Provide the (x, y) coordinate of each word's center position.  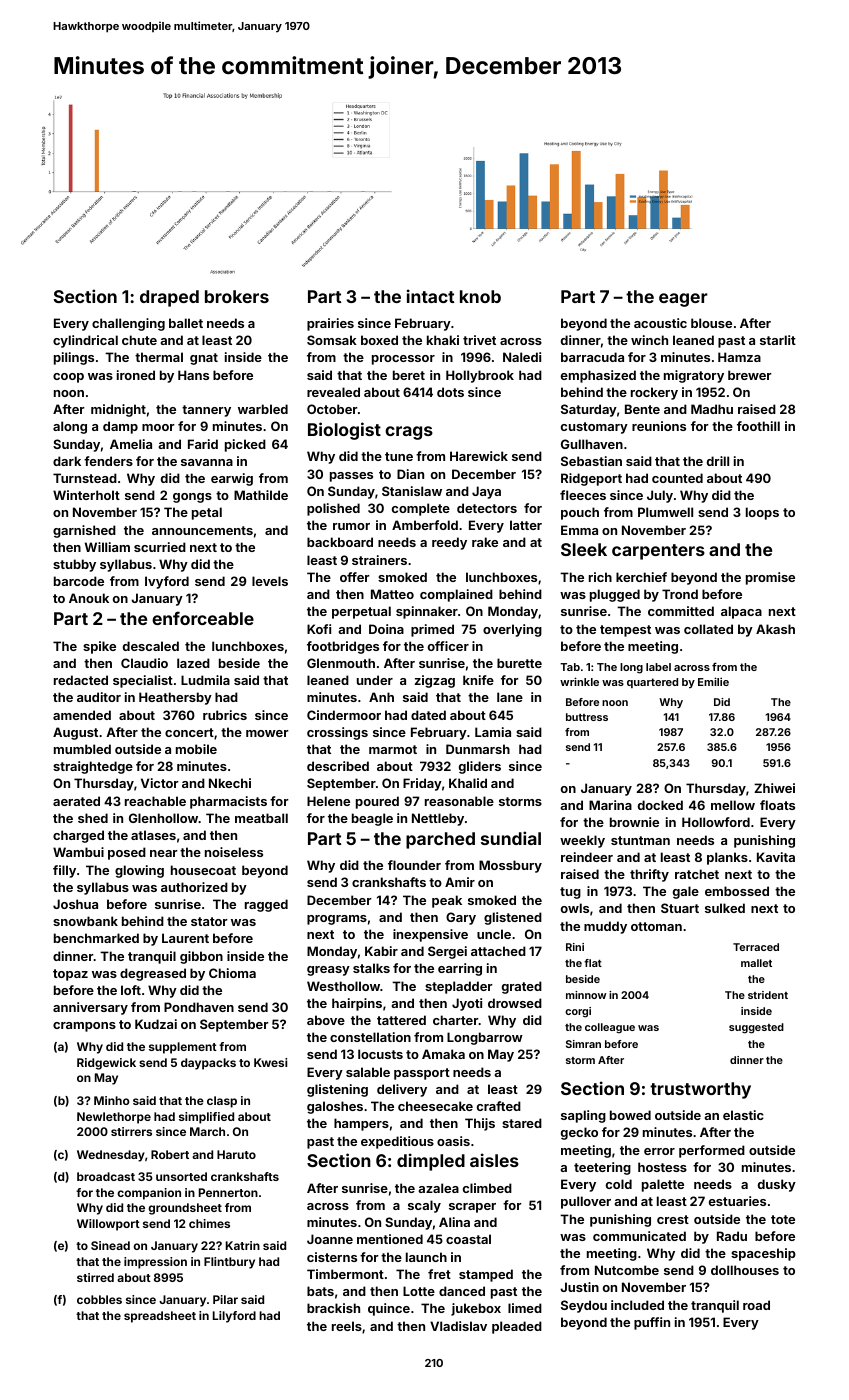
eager (683, 300)
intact (430, 296)
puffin (652, 1323)
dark (67, 461)
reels (347, 1326)
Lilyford (234, 1317)
